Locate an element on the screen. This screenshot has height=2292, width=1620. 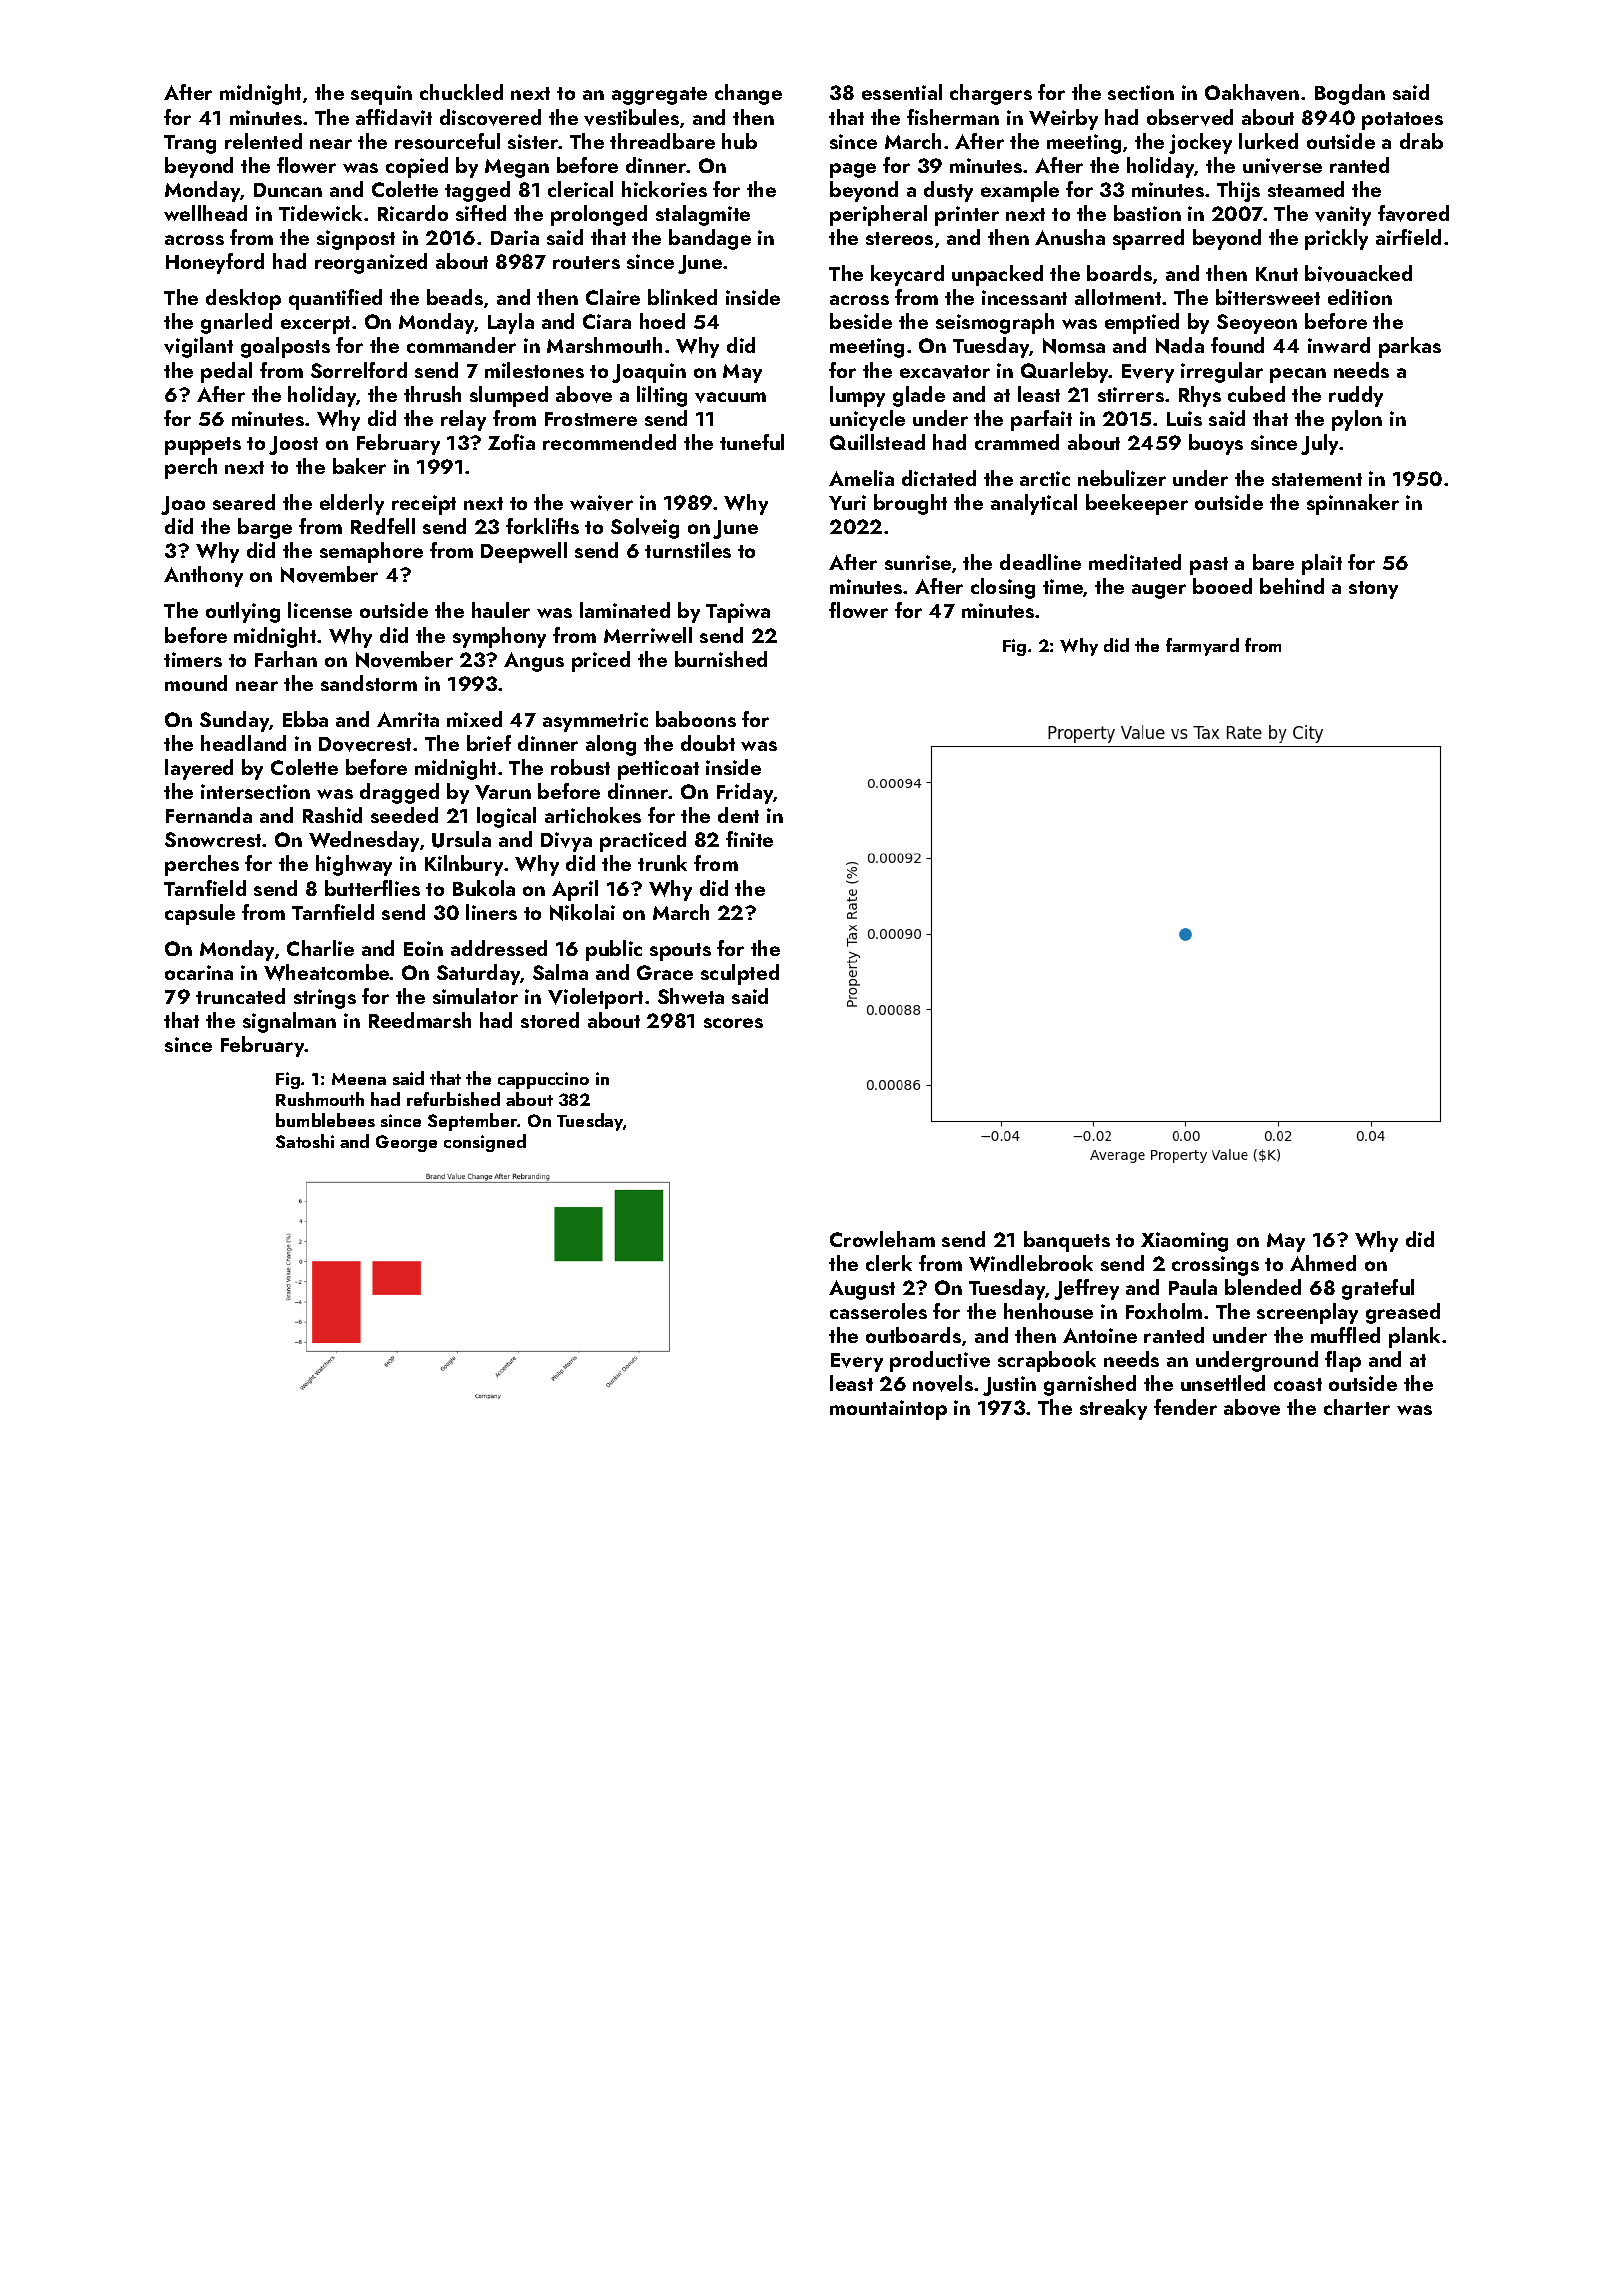
finite is located at coordinates (749, 839).
